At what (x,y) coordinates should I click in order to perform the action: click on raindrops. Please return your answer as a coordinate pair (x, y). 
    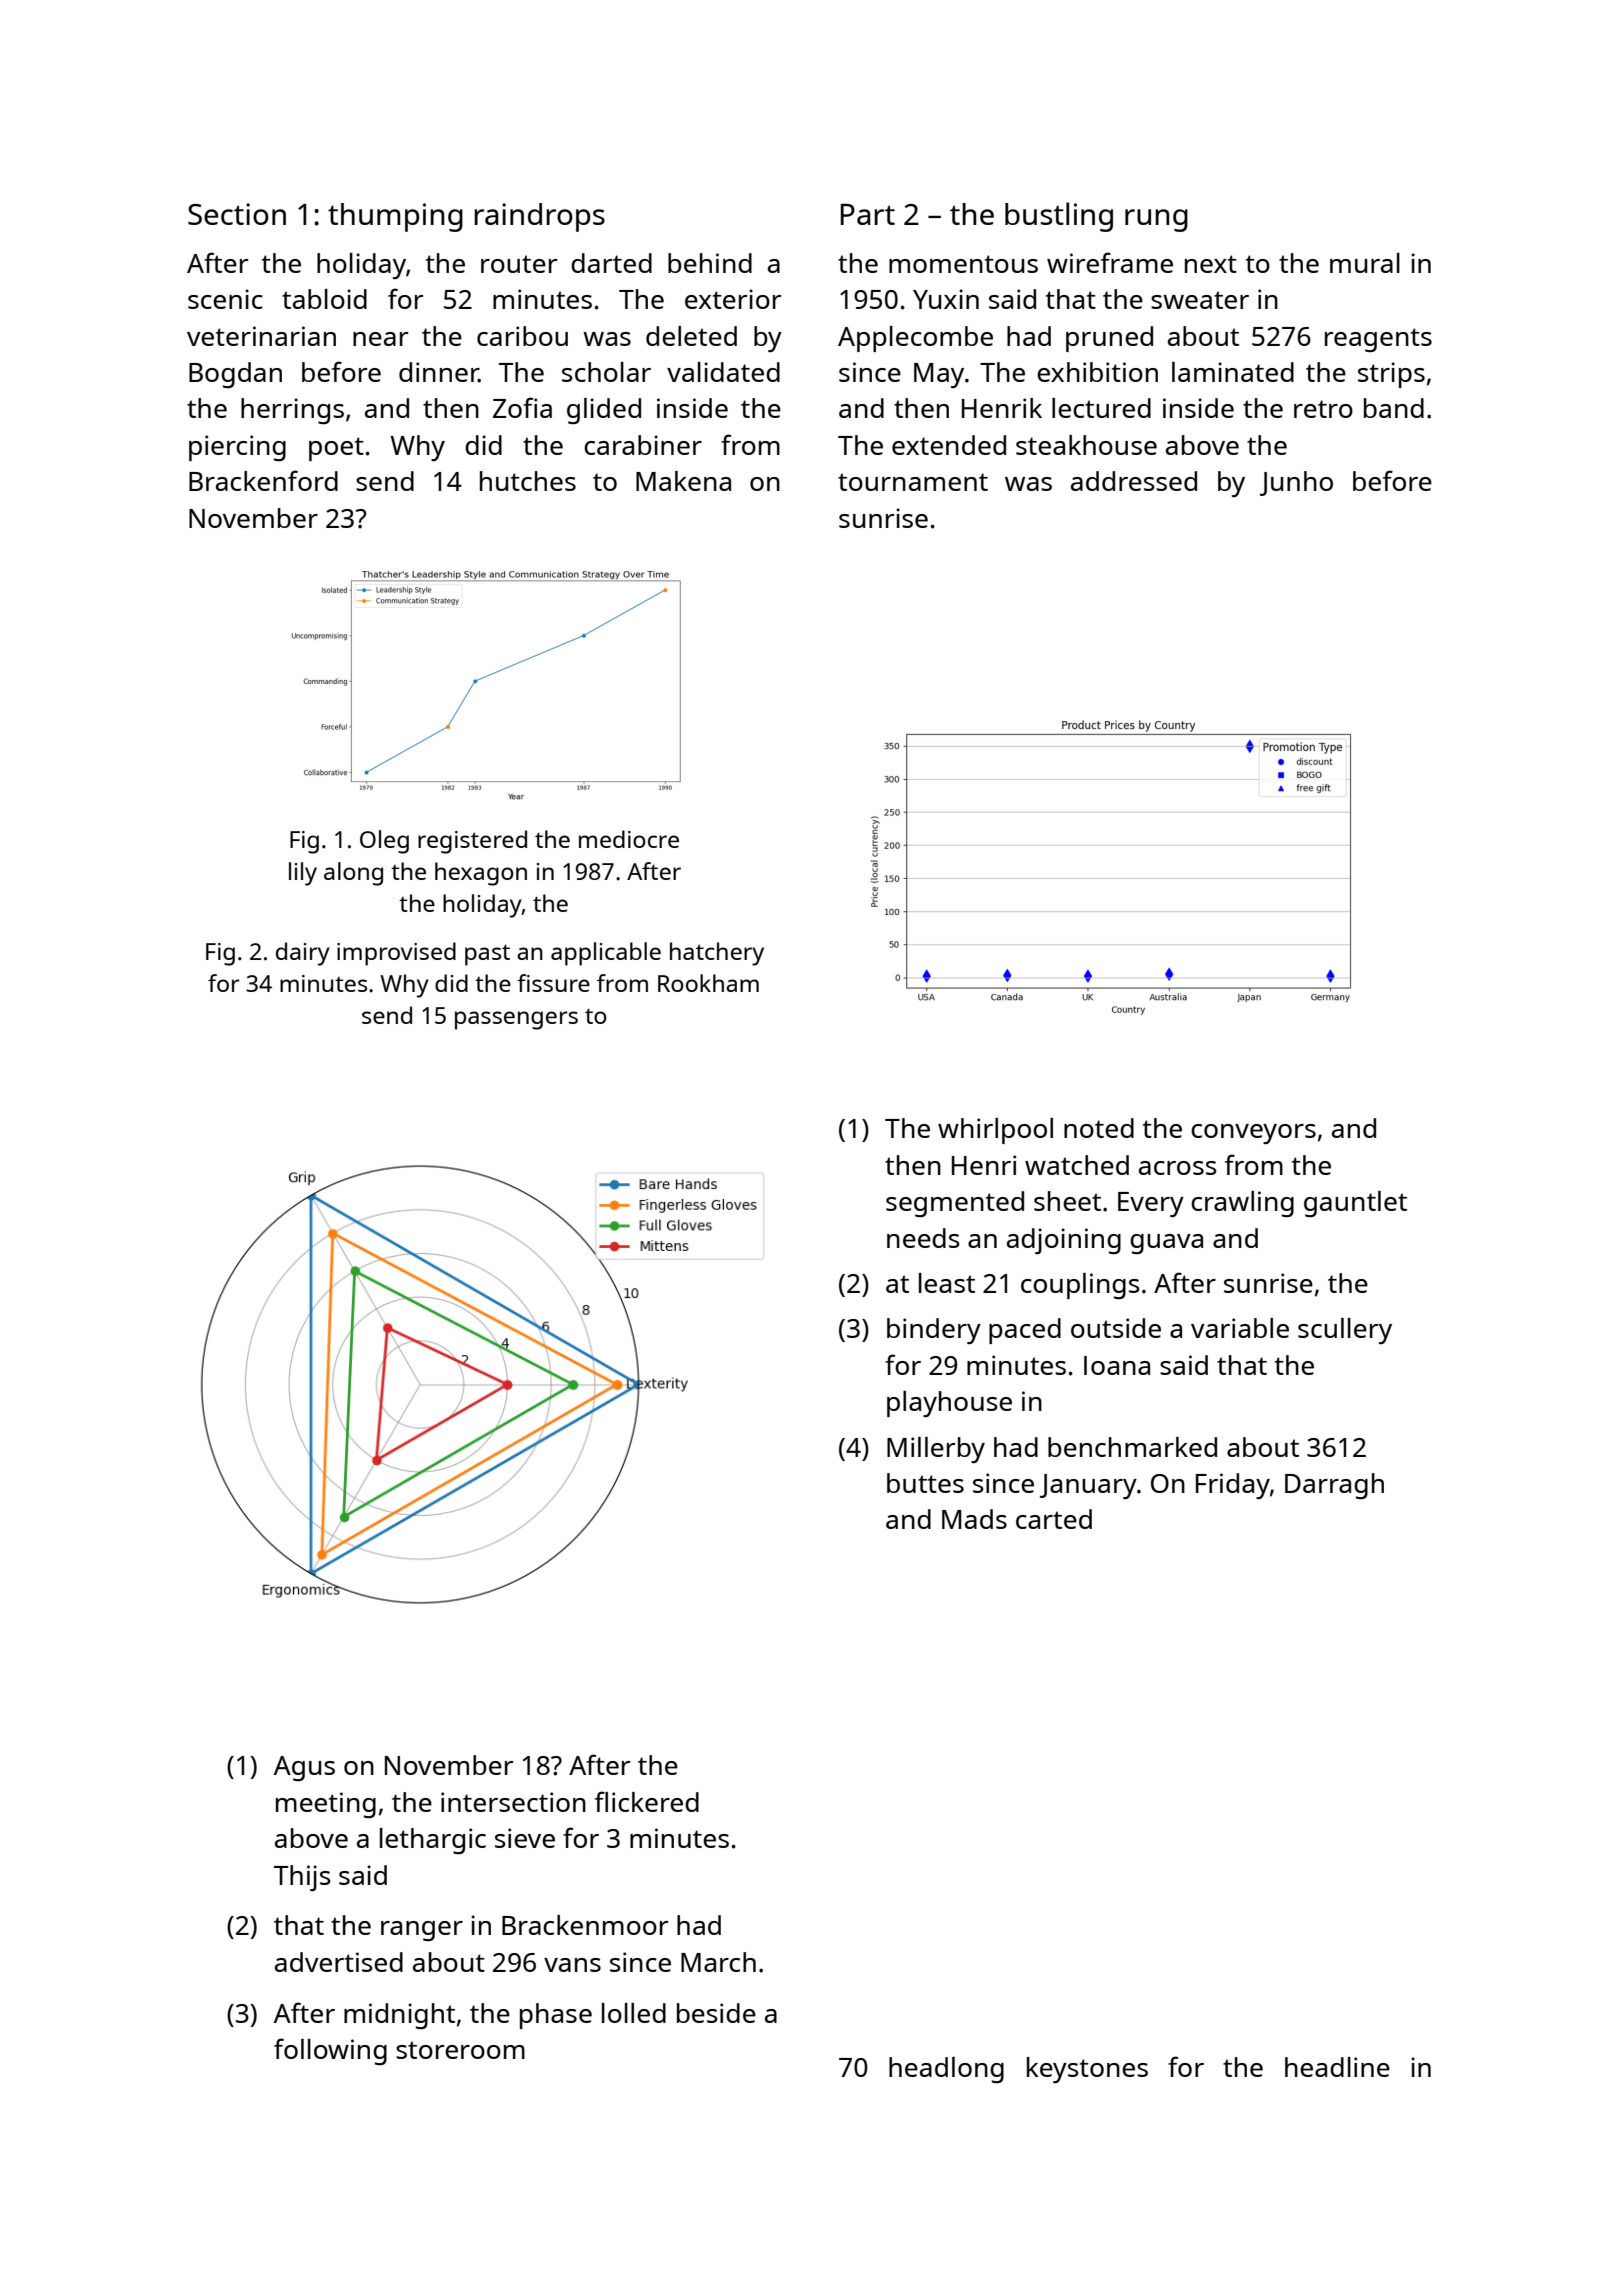
    Looking at the image, I should click on (539, 217).
